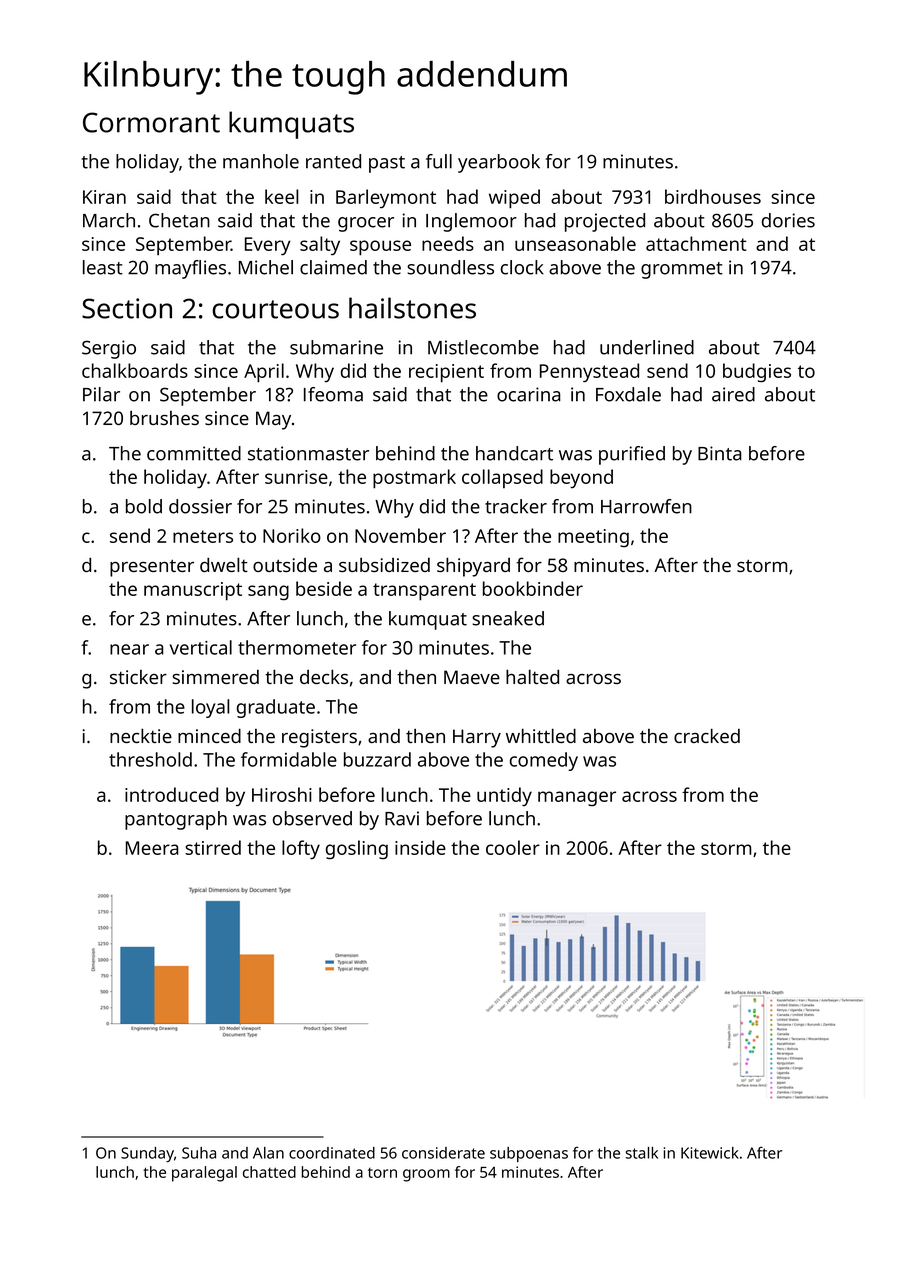 The height and width of the screenshot is (1272, 897). What do you see at coordinates (213, 847) in the screenshot?
I see `stirred` at bounding box center [213, 847].
